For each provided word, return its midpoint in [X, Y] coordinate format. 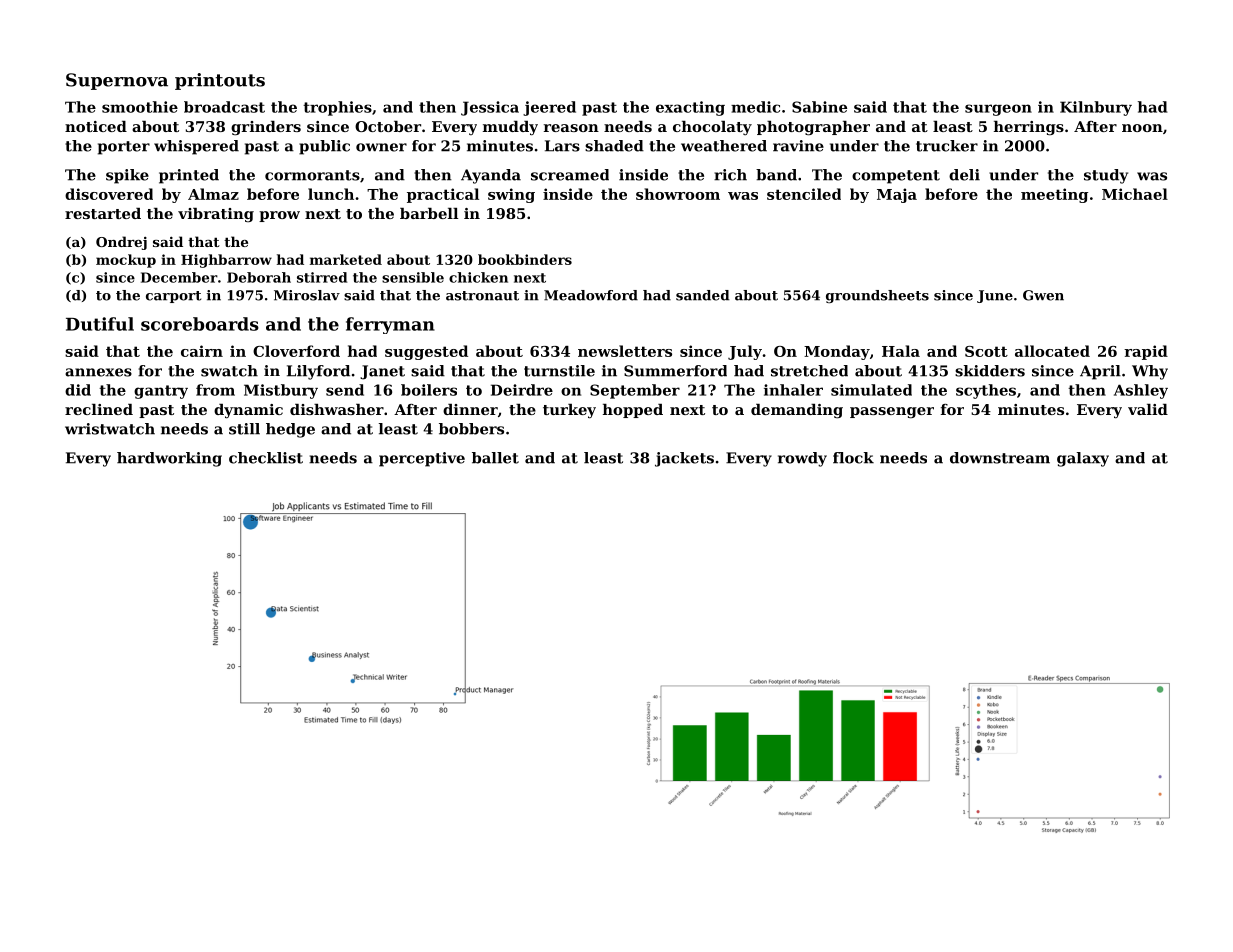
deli [964, 175]
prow [279, 216]
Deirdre [522, 390]
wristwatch [110, 429]
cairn [202, 351]
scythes [986, 391]
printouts [220, 81]
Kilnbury [1096, 108]
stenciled [804, 194]
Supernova [117, 81]
